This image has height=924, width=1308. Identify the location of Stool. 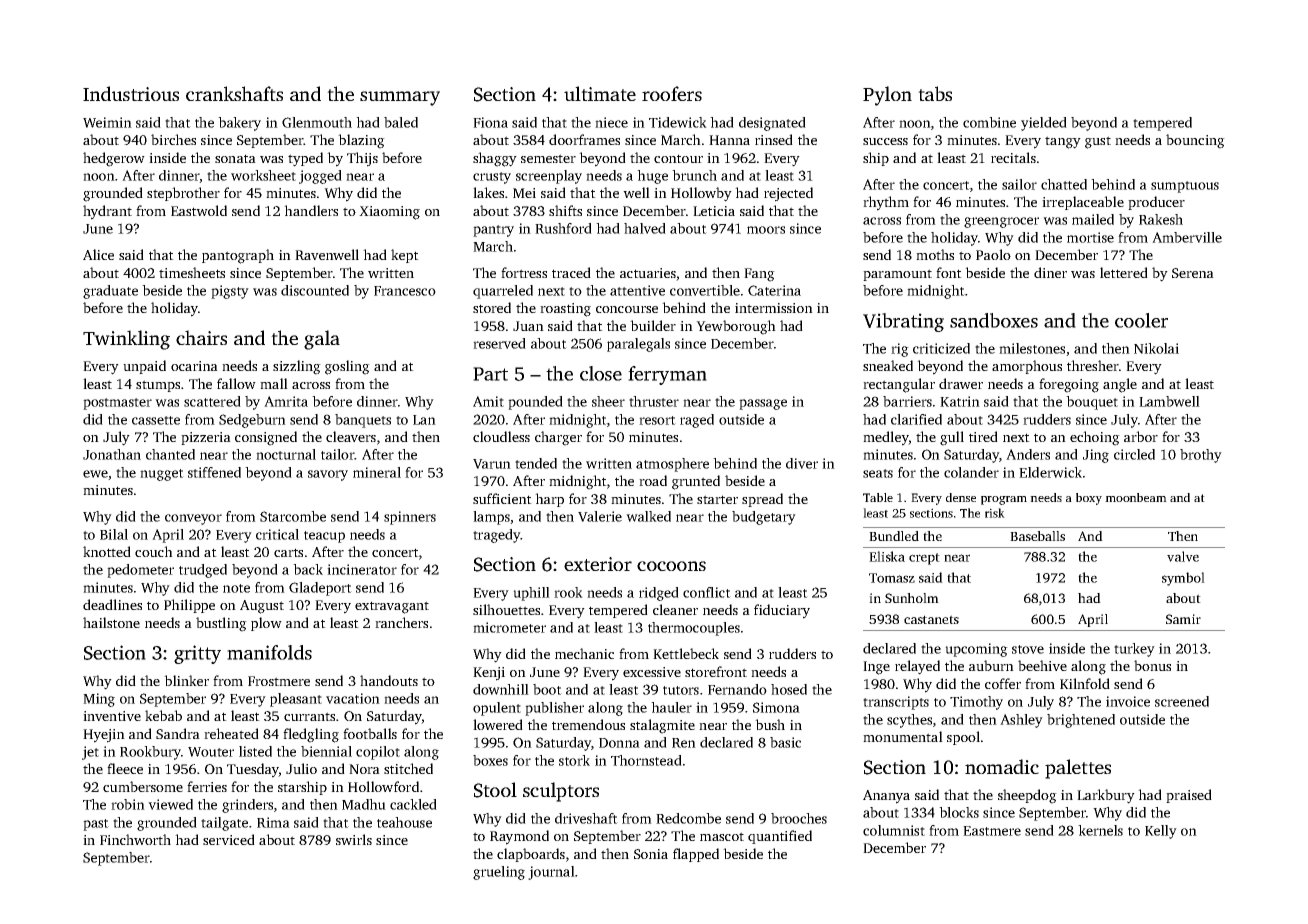
(495, 790).
